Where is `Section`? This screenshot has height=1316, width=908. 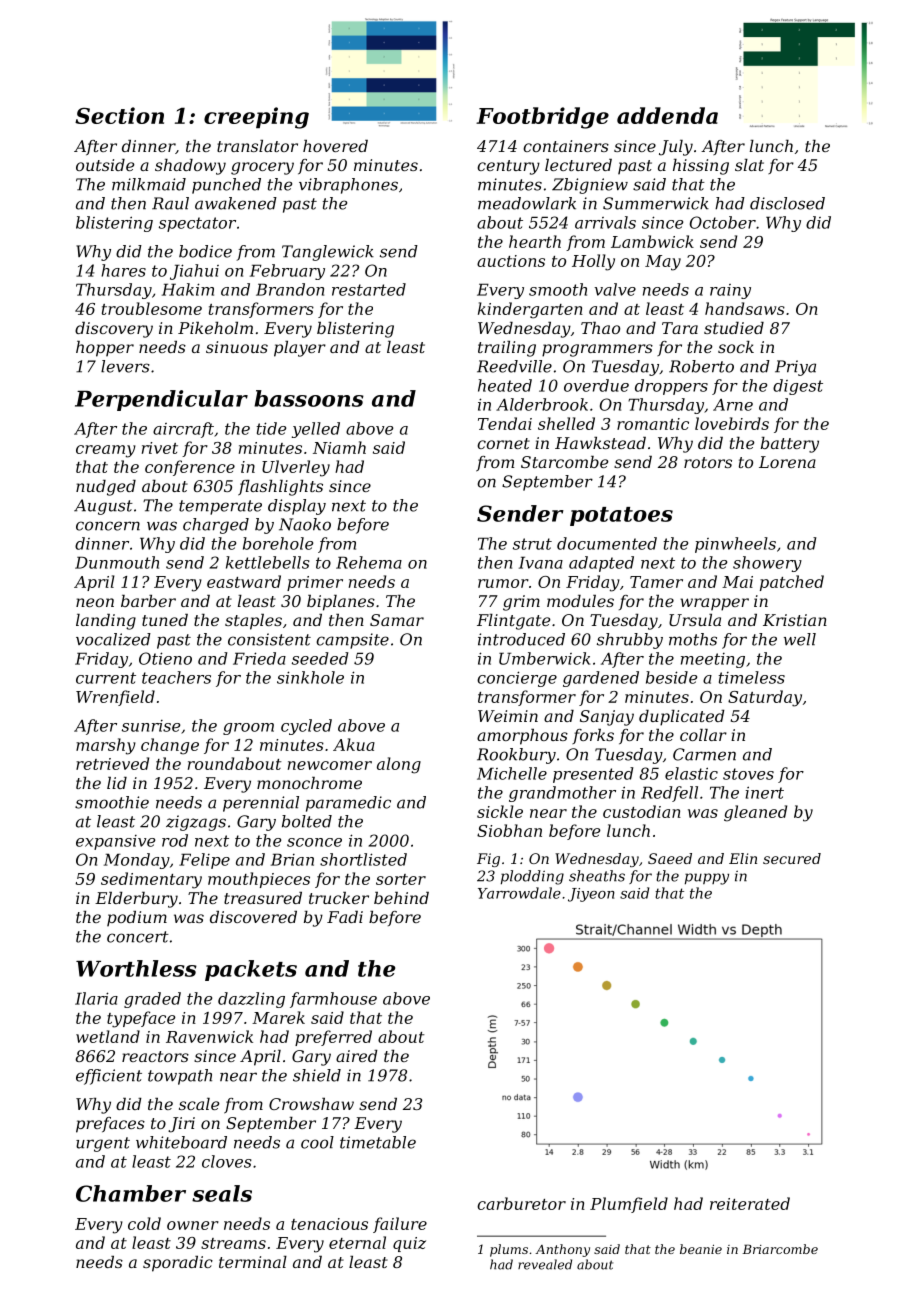
Section is located at coordinates (119, 115).
